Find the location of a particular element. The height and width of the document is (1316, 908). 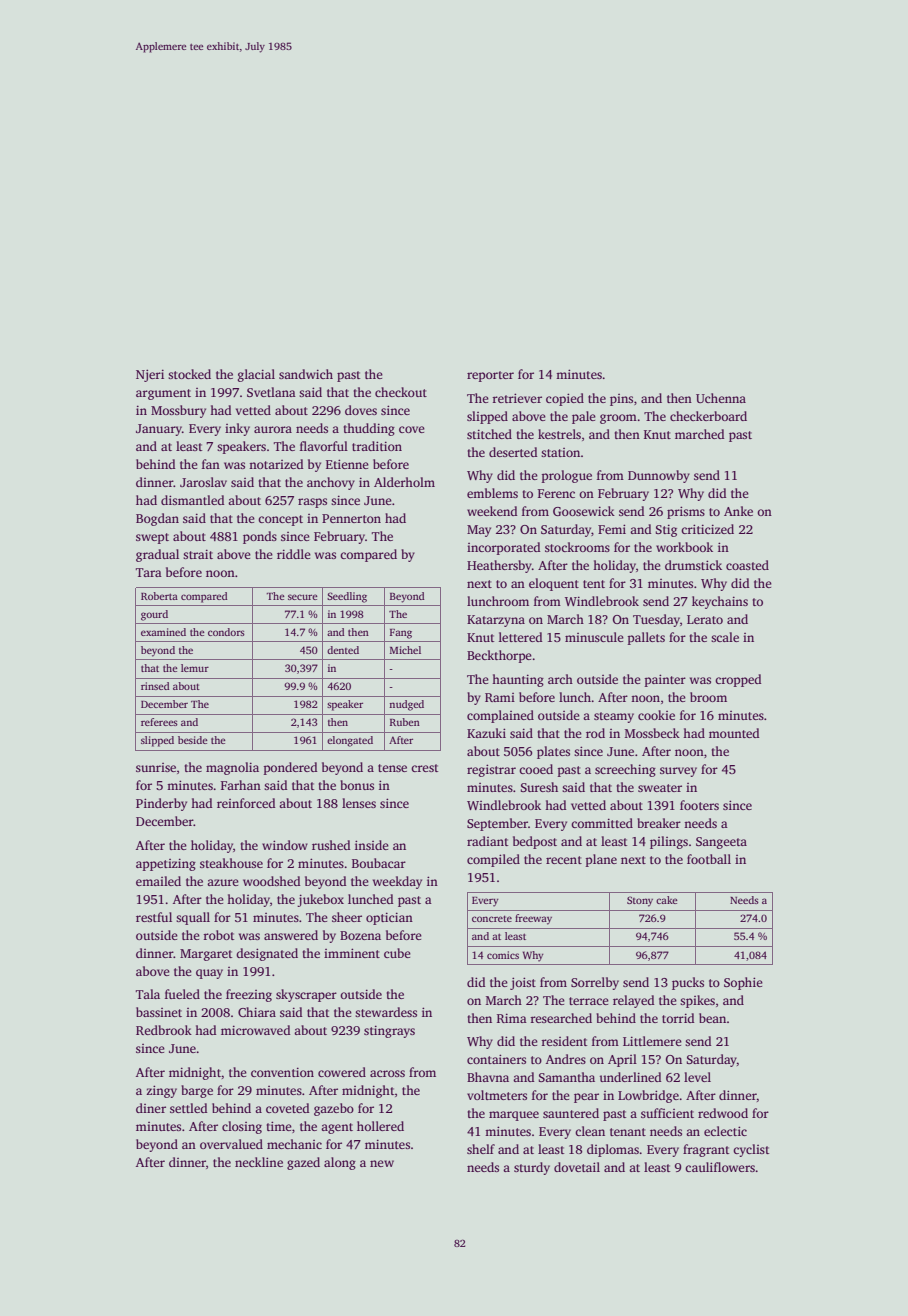

sturdy is located at coordinates (532, 1168).
